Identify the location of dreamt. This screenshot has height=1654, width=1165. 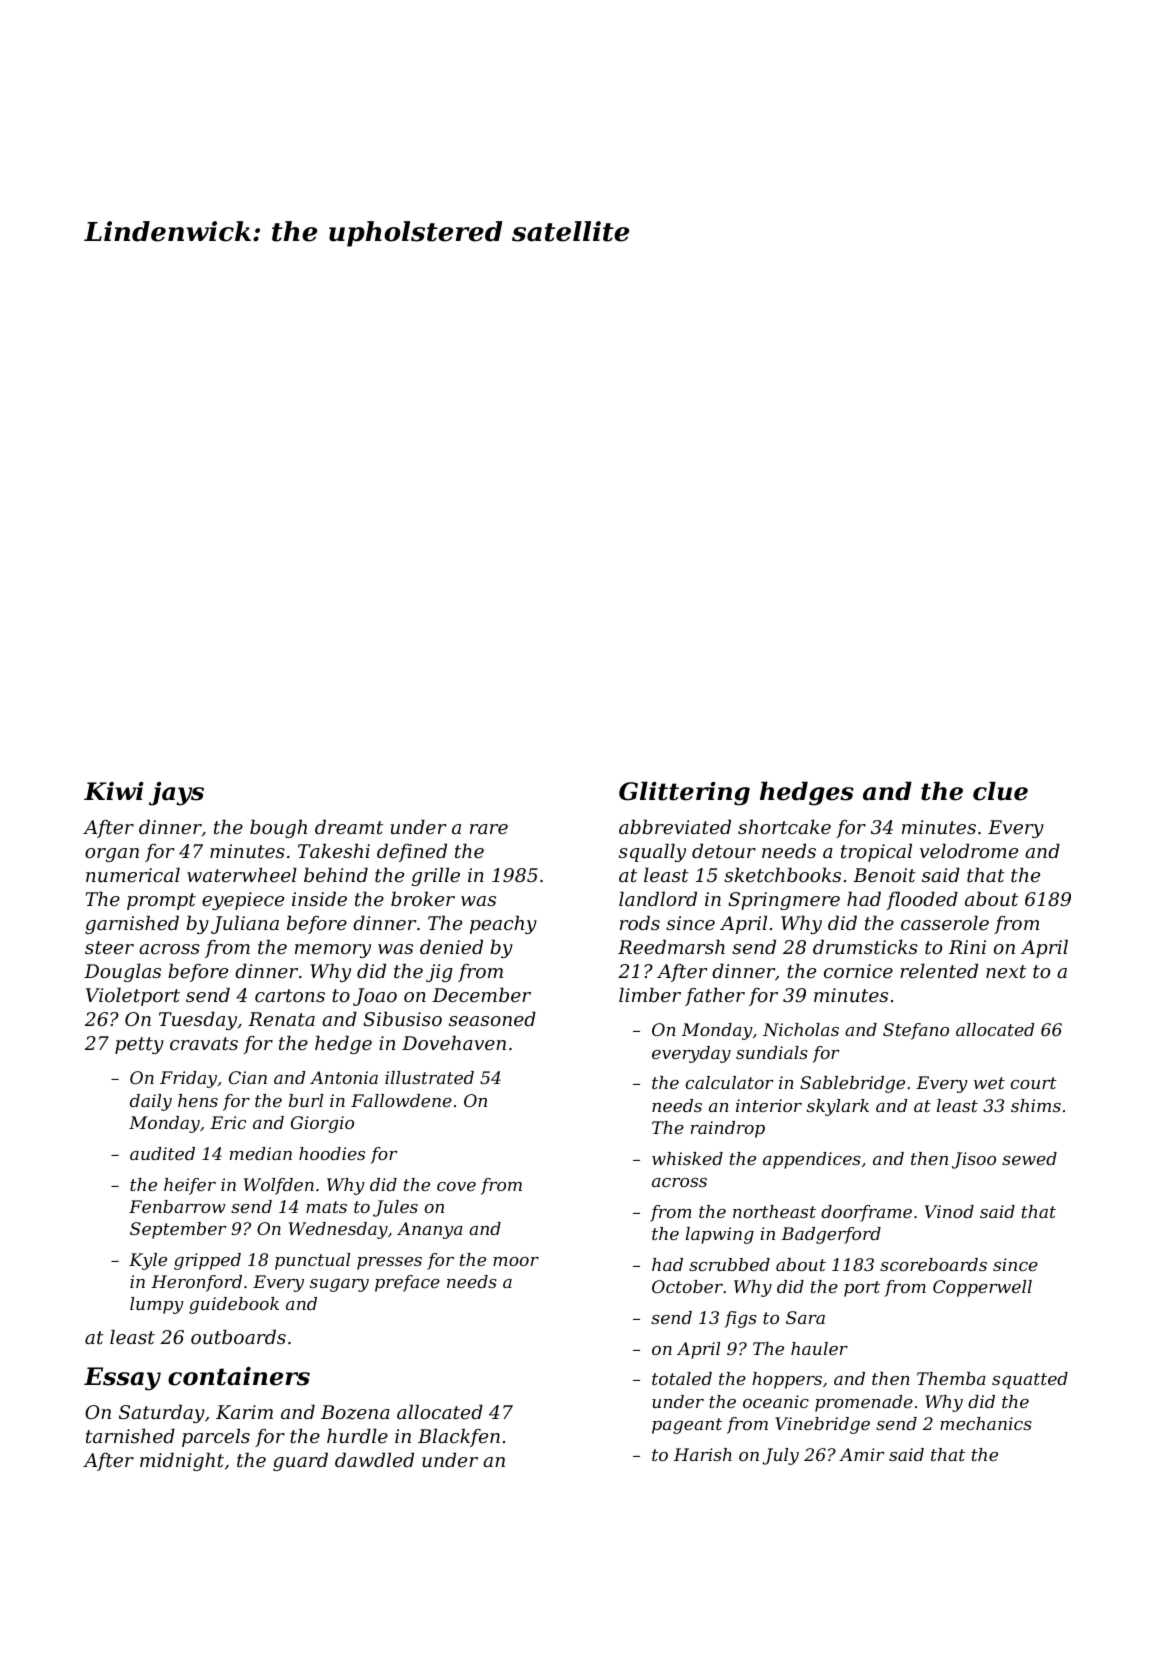
(349, 826).
